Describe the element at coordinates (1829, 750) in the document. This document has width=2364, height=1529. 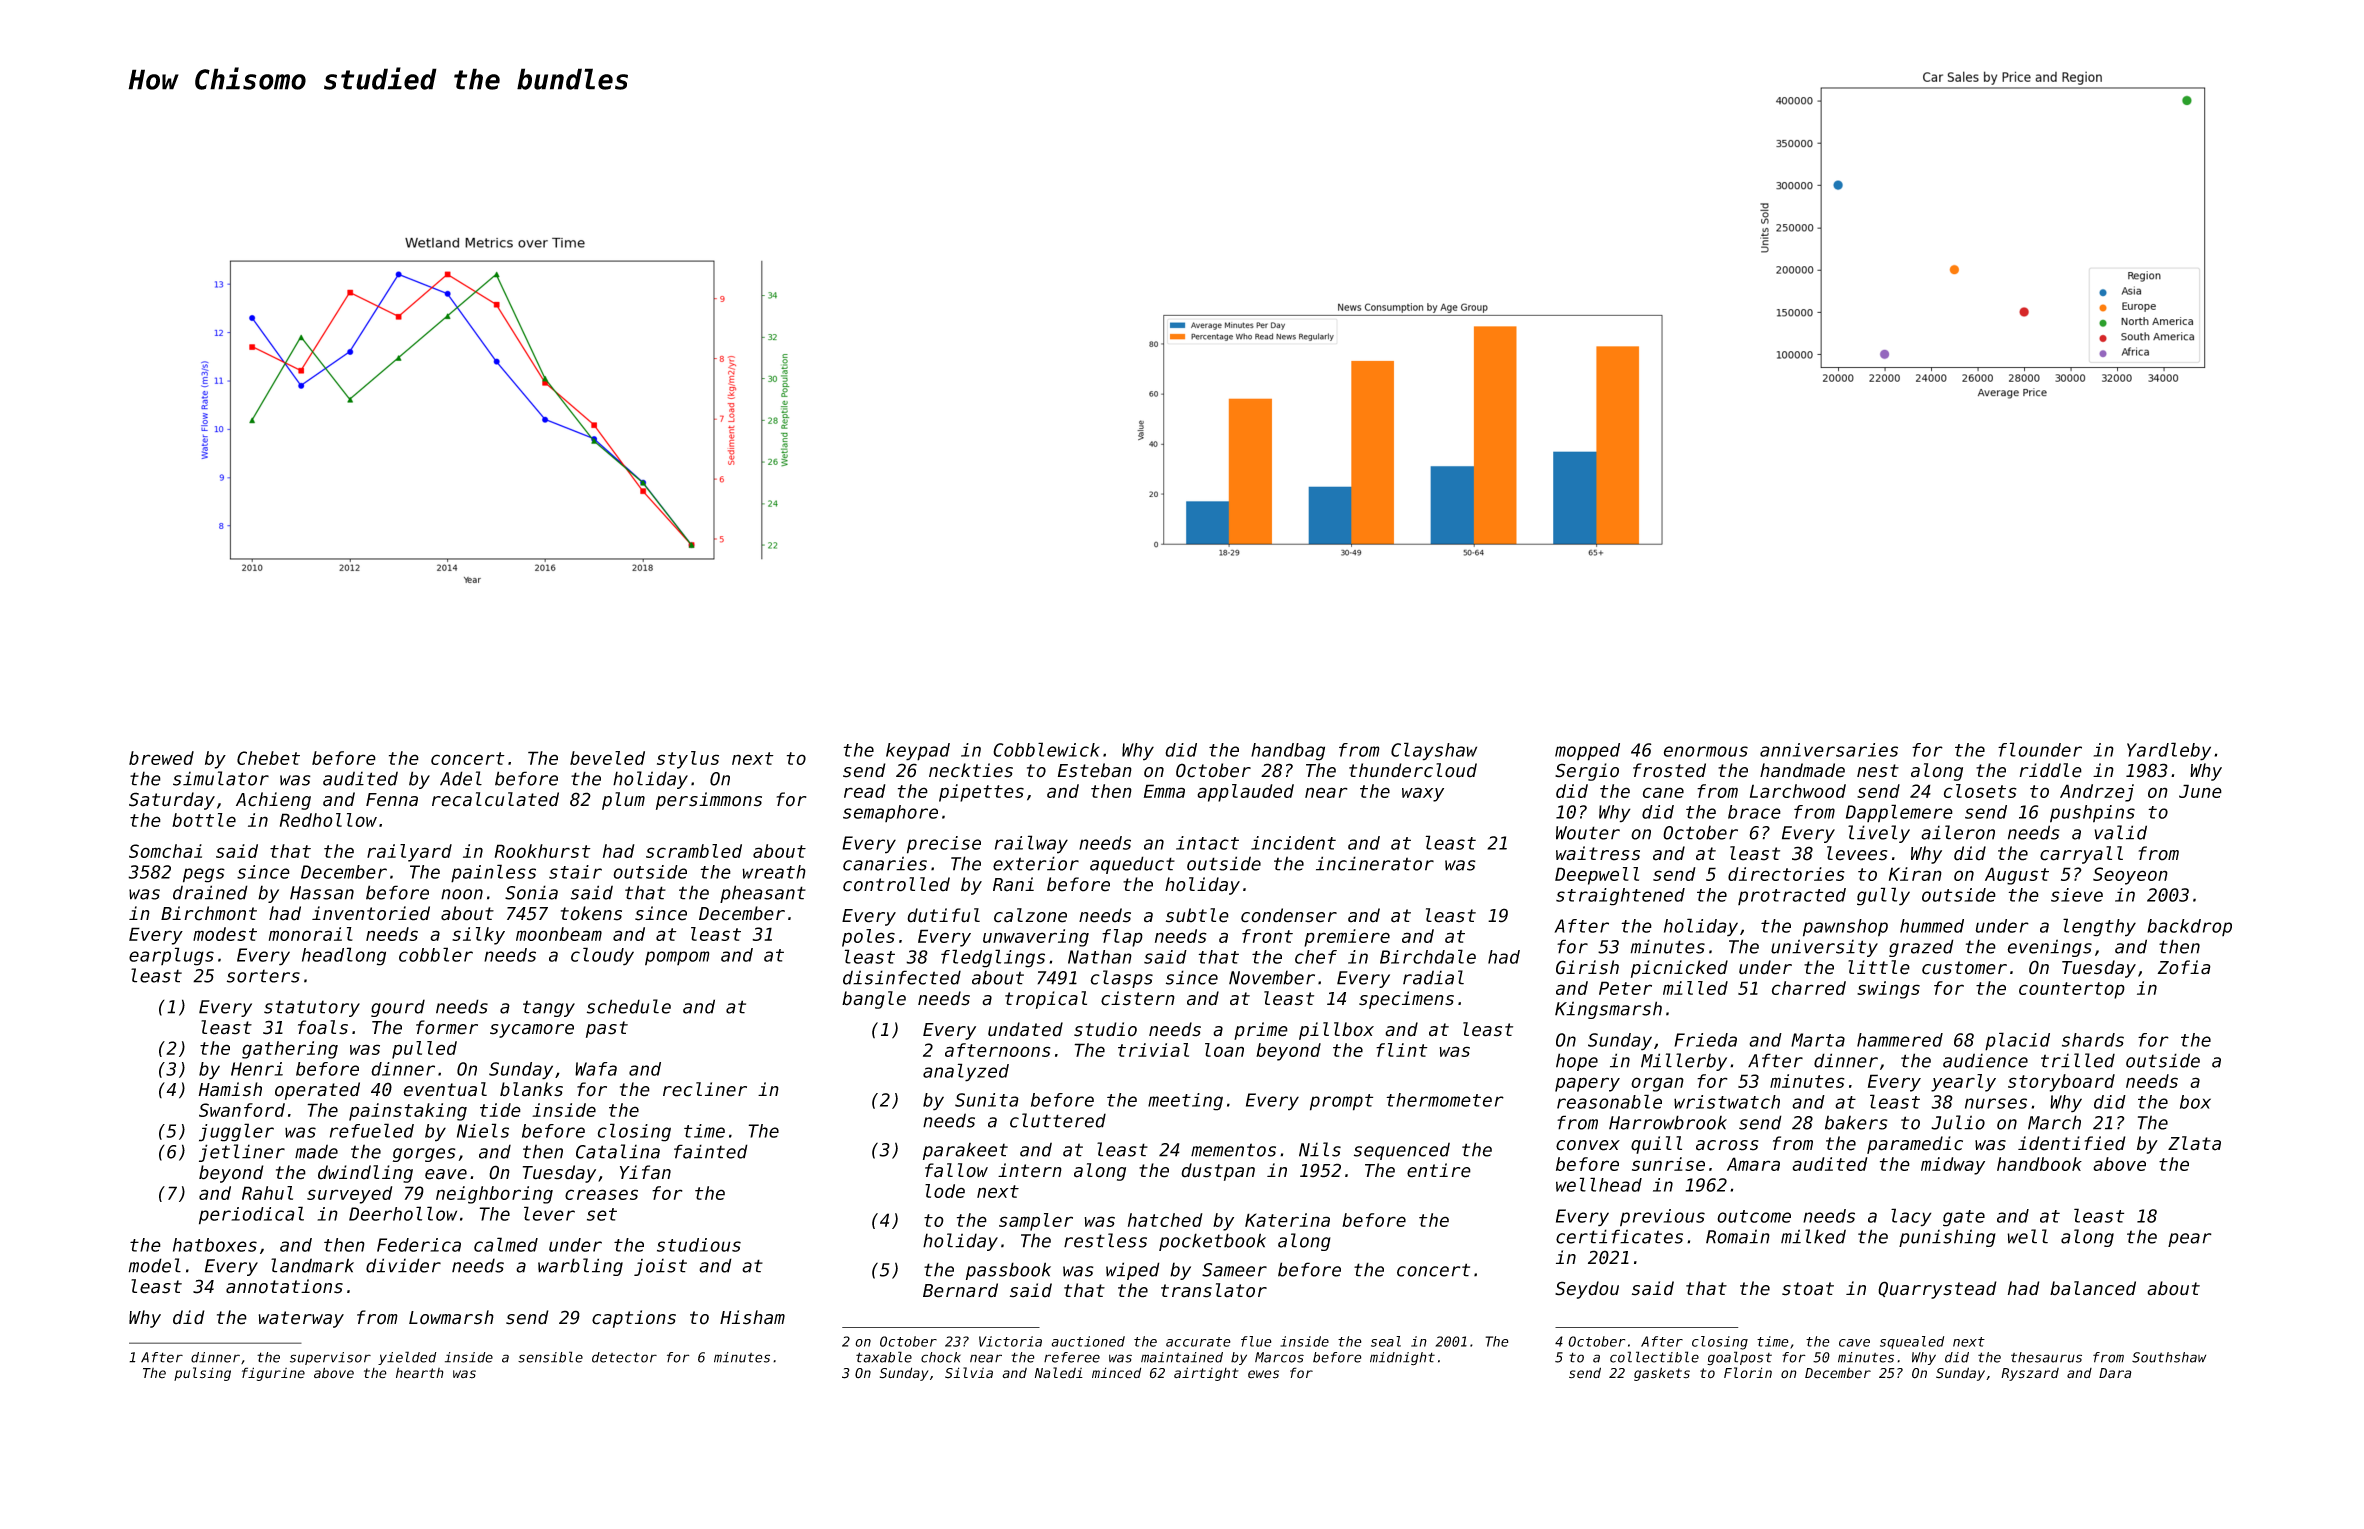
I see `anniversaries` at that location.
